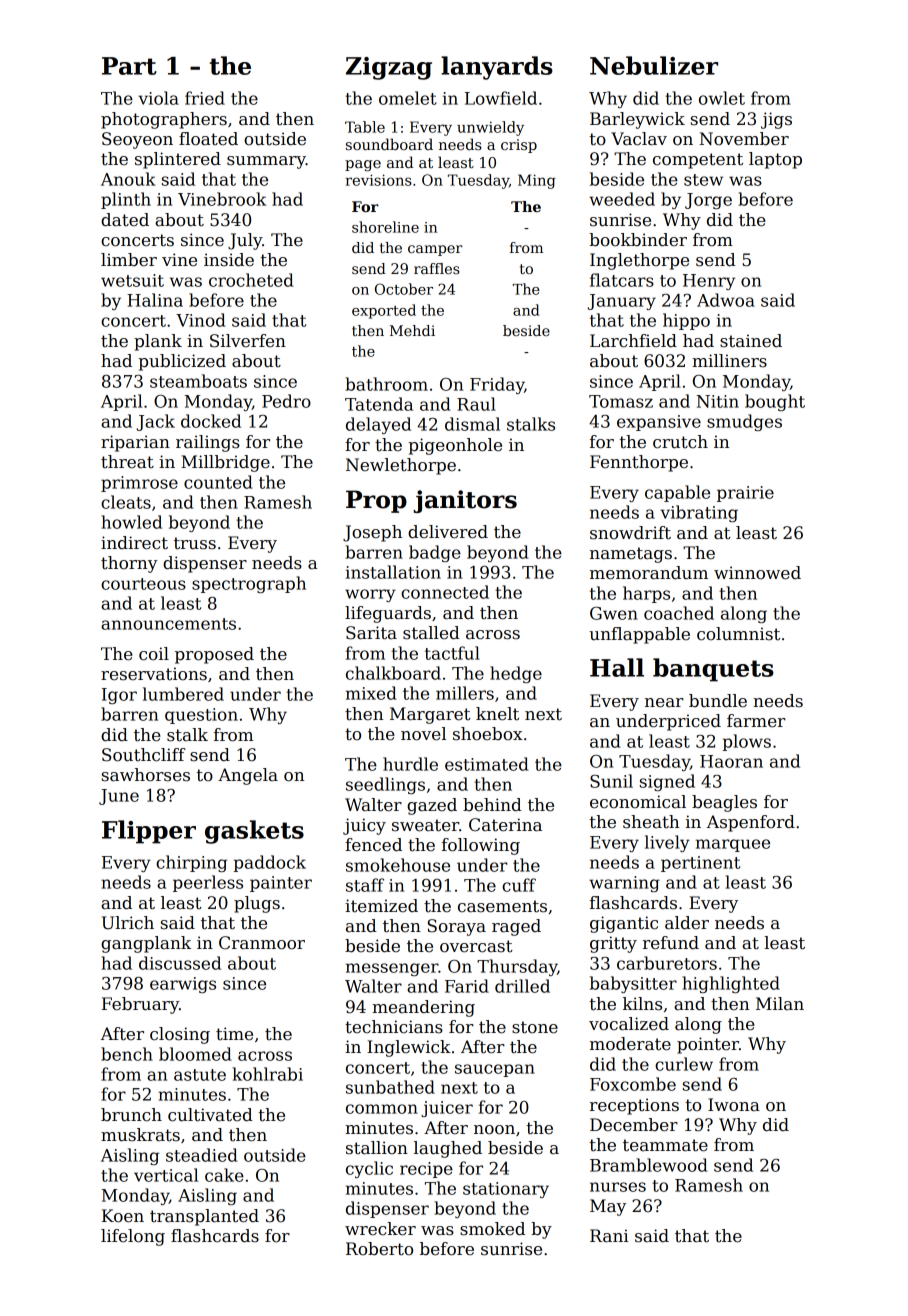 The image size is (908, 1316). Describe the element at coordinates (751, 341) in the screenshot. I see `stained` at that location.
